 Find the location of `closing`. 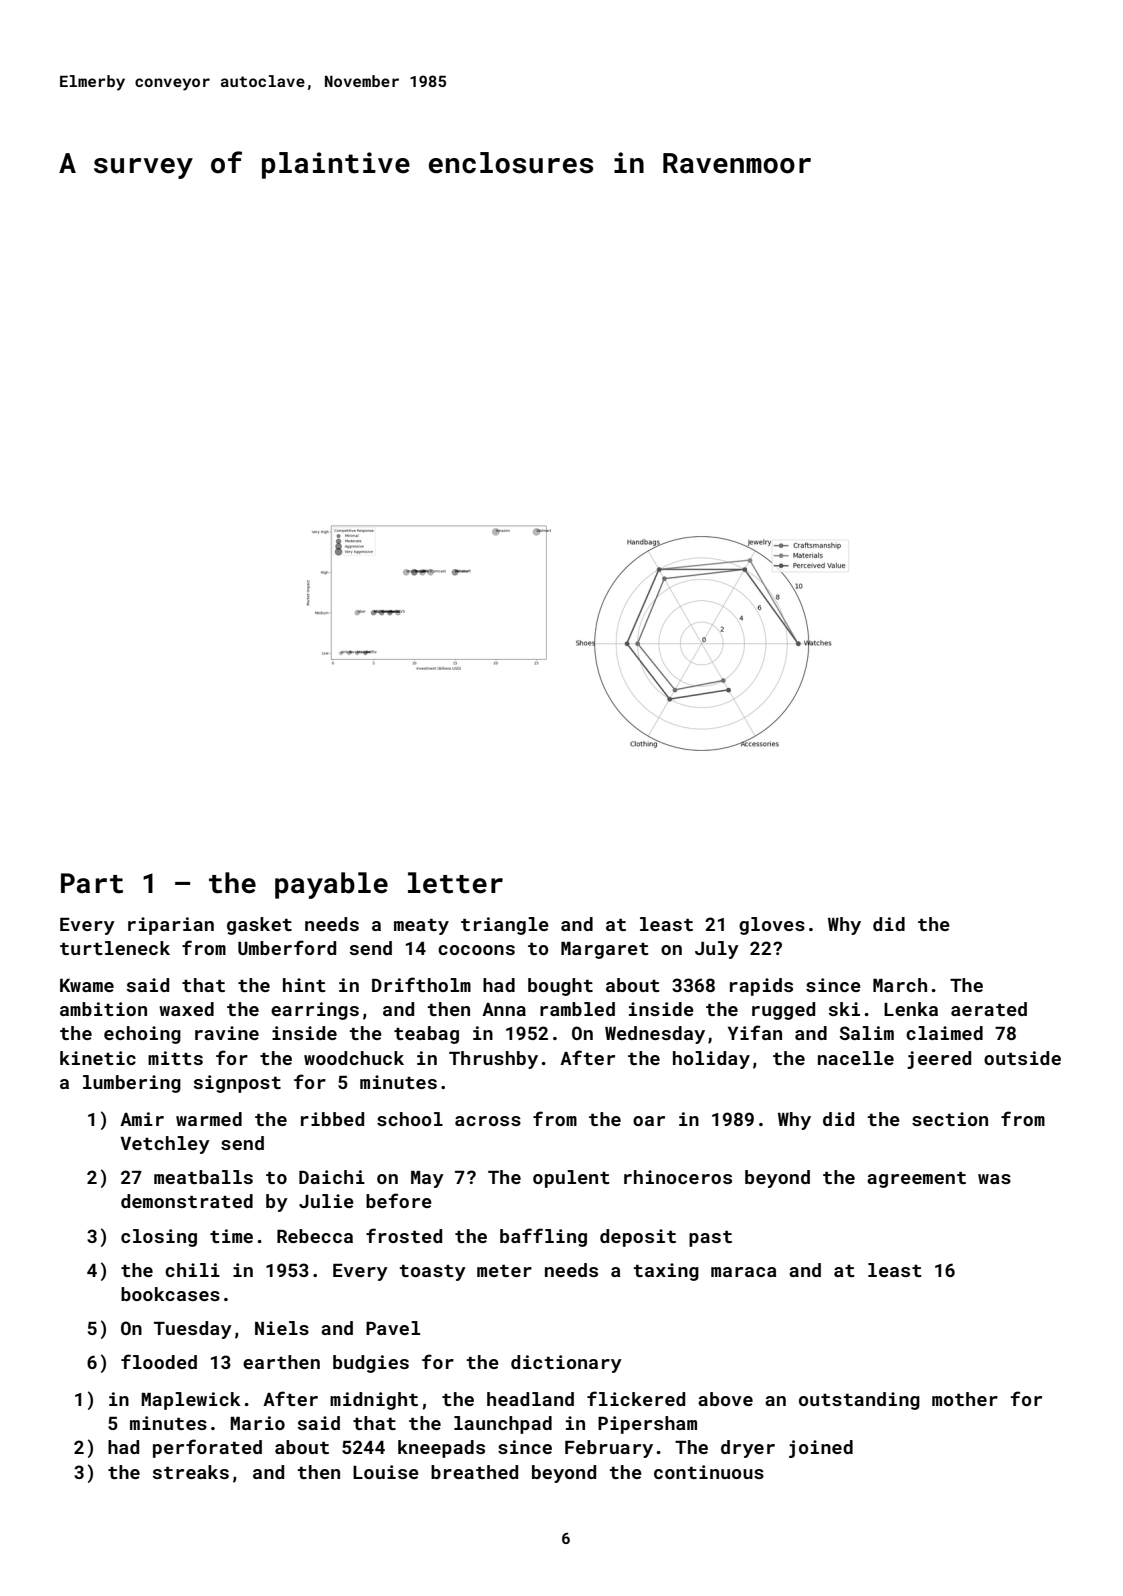

closing is located at coordinates (159, 1238).
